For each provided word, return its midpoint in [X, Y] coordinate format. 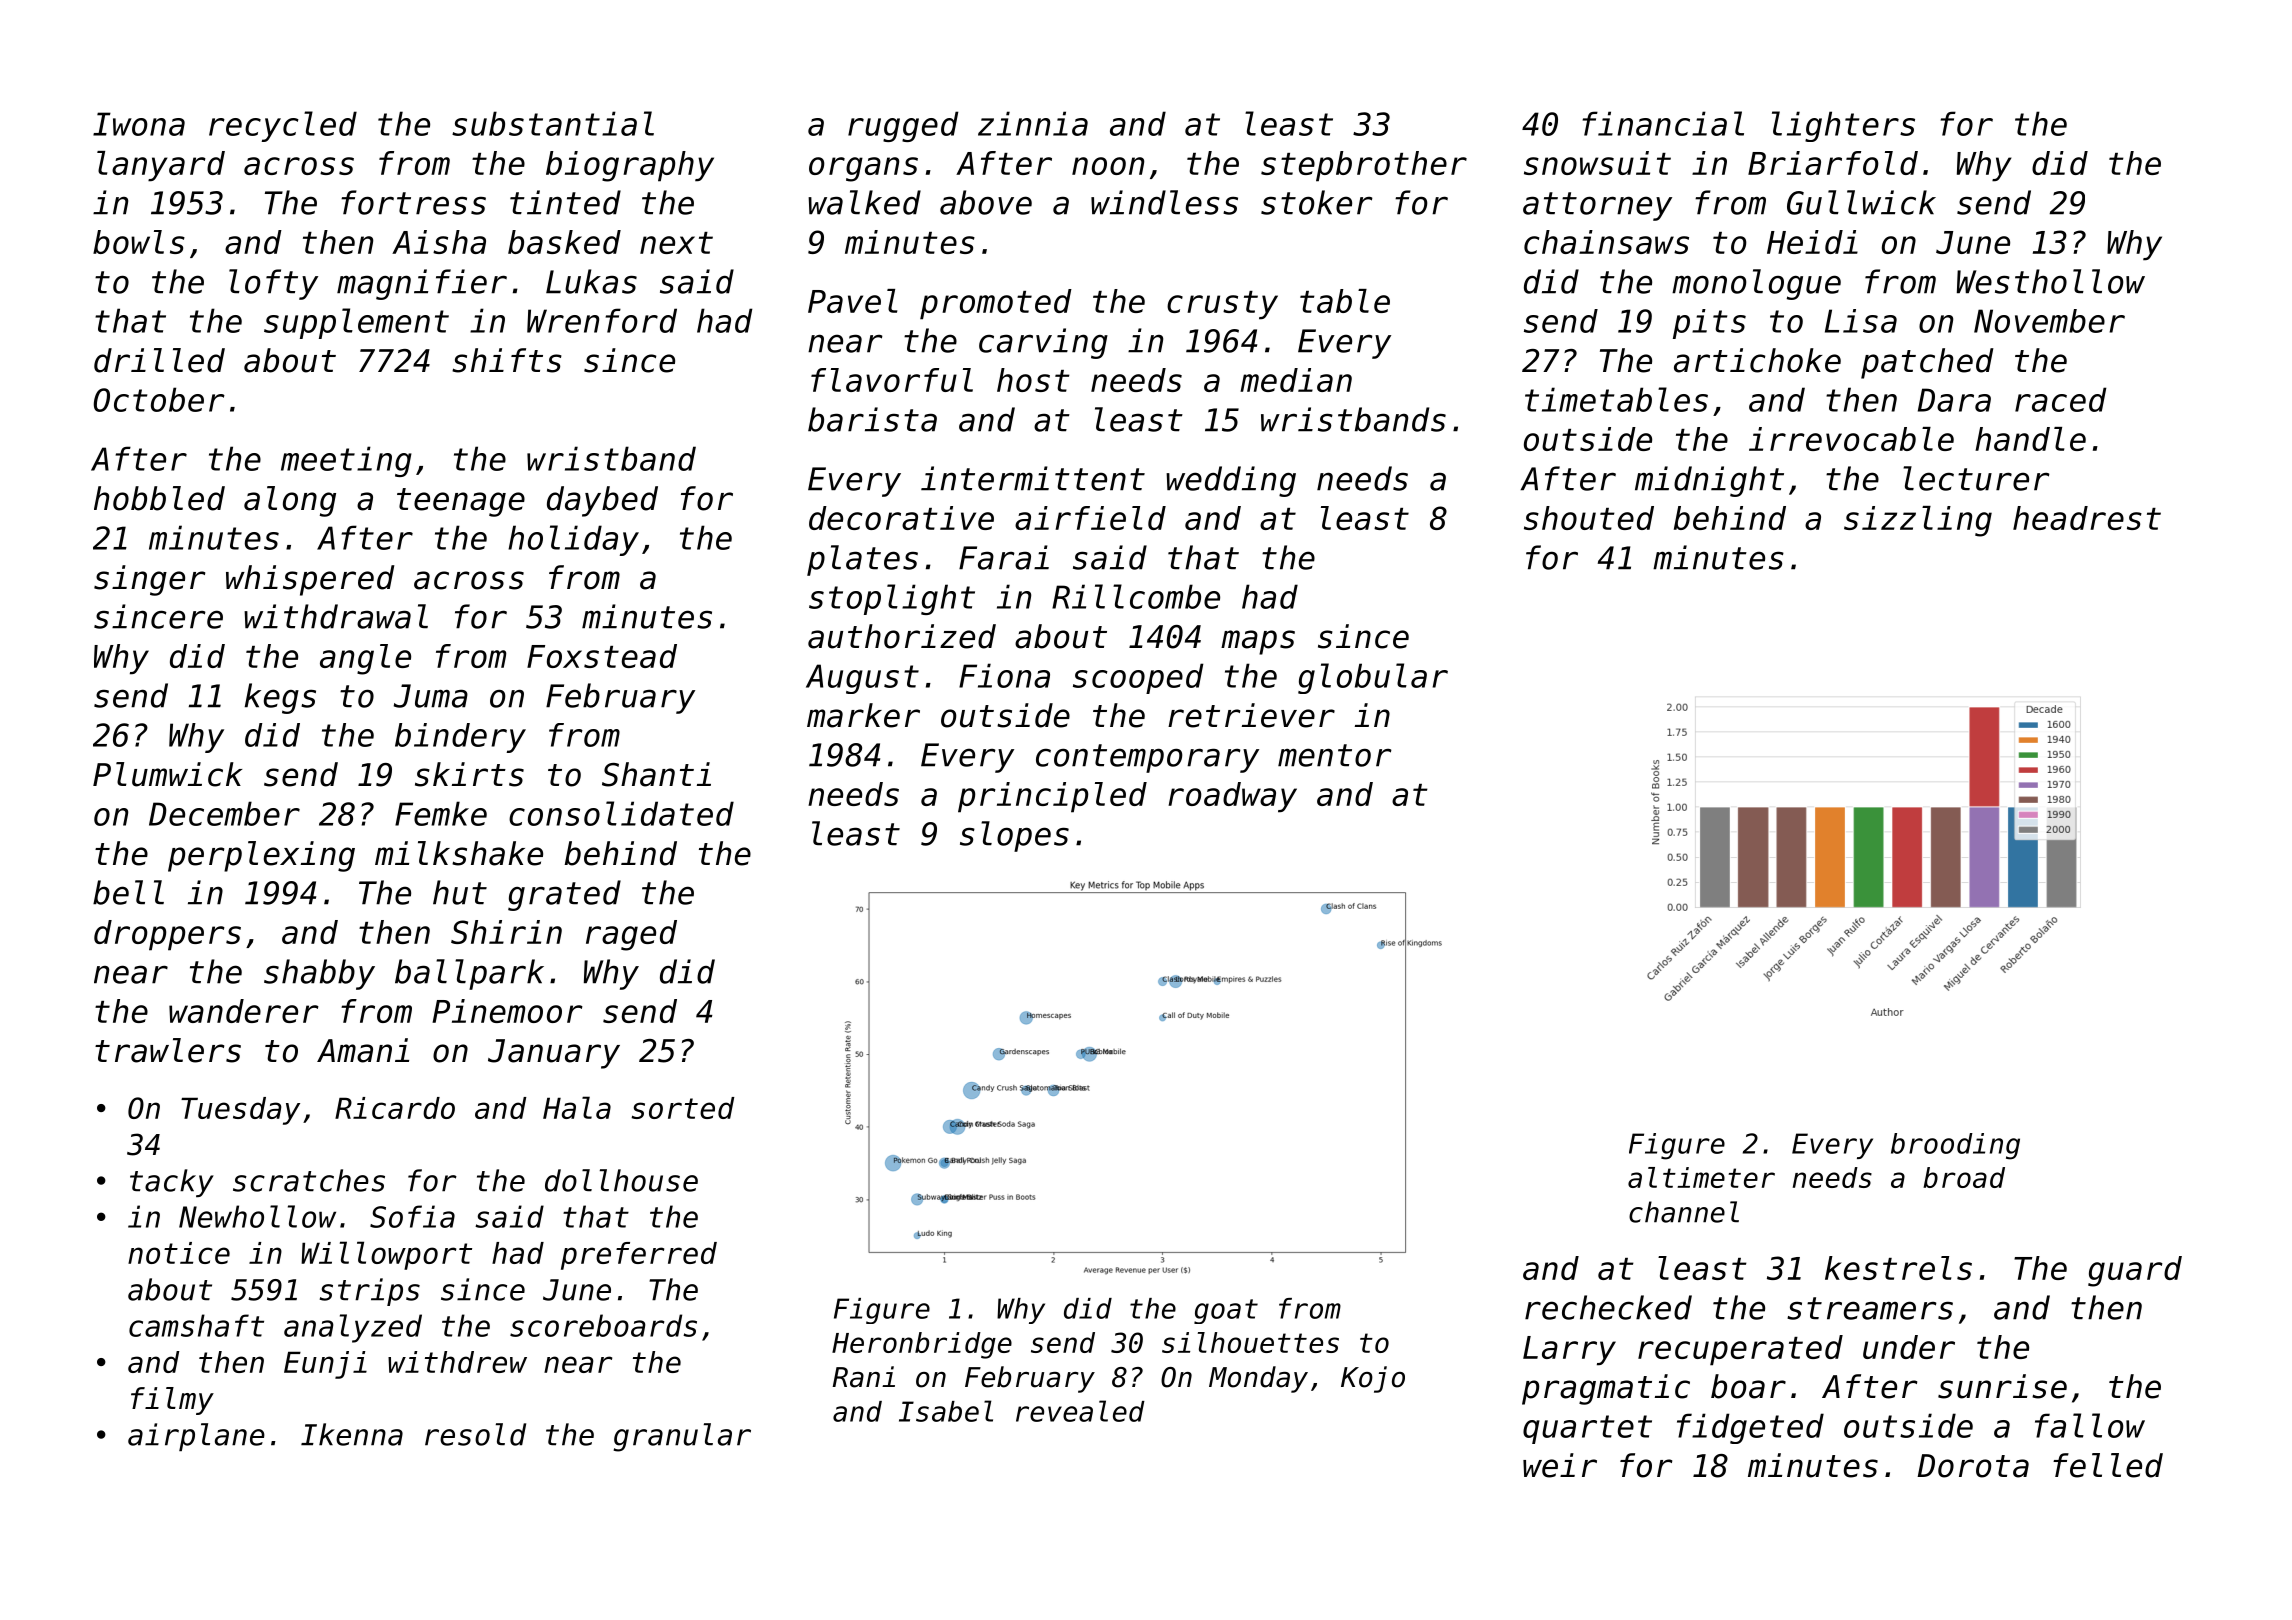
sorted [683, 1108]
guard [2135, 1271]
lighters [1843, 126]
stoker [1317, 202]
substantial [553, 123]
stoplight [892, 599]
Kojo [1373, 1379]
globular [1373, 678]
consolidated [621, 813]
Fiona [1004, 675]
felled [2108, 1465]
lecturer [1976, 478]
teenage [461, 502]
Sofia [412, 1216]
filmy [172, 1401]
